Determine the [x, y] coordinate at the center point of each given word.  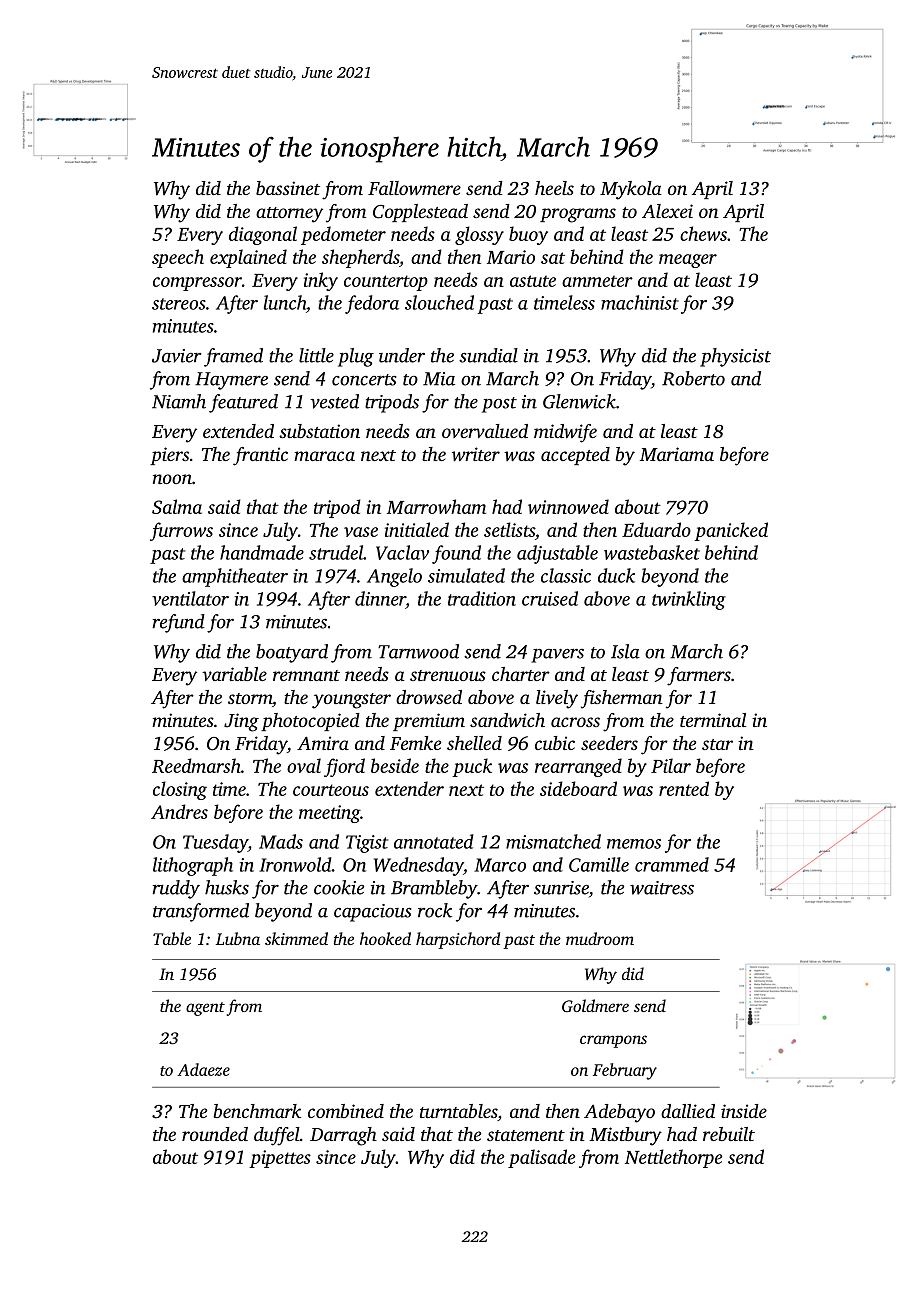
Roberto [693, 378]
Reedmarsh [196, 765]
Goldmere [595, 1005]
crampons [613, 1041]
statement [526, 1135]
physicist [735, 357]
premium [429, 722]
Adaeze [203, 1069]
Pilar [671, 765]
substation [319, 431]
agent [205, 1009]
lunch [285, 302]
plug [356, 357]
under [402, 355]
